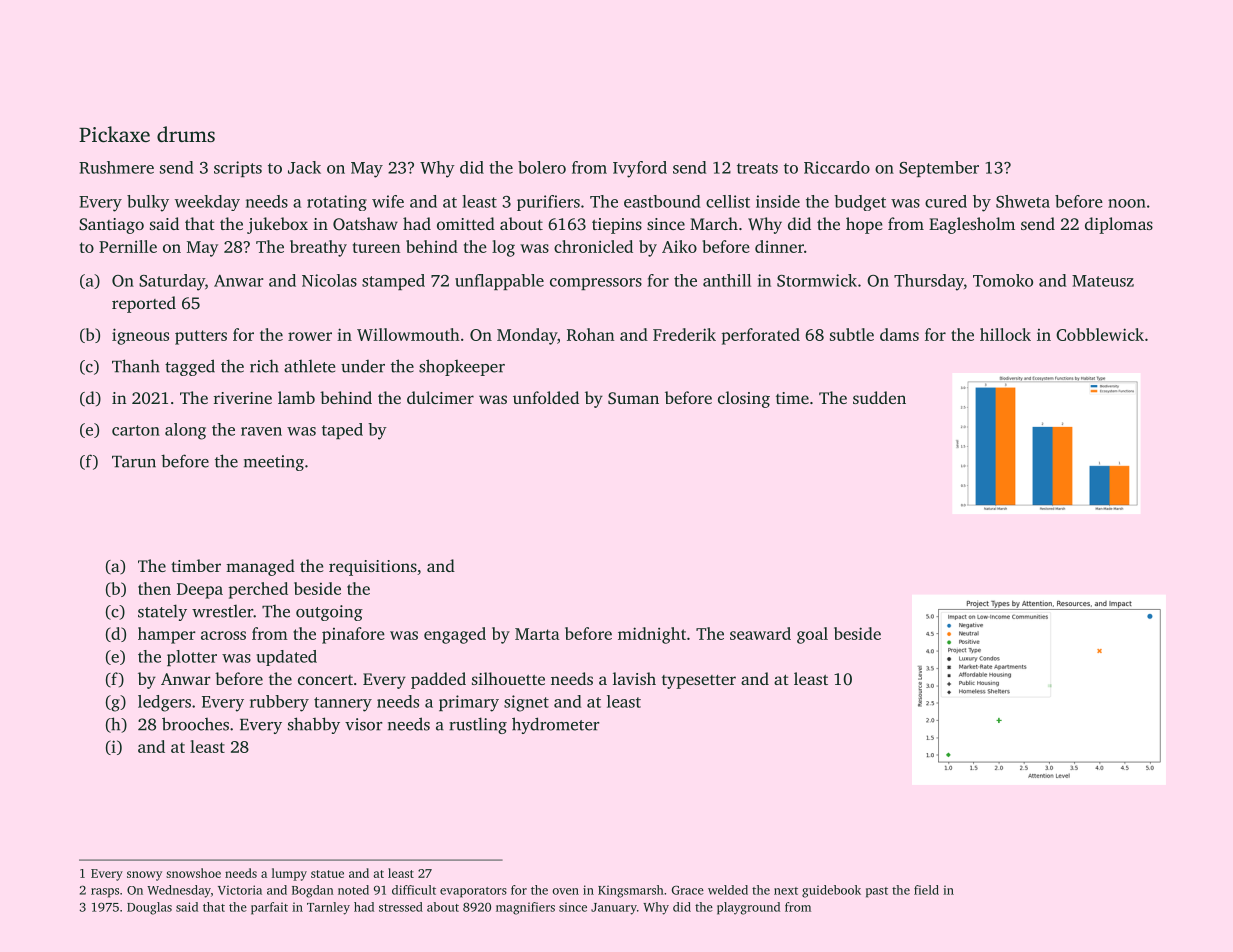 The image size is (1233, 952). Describe the element at coordinates (812, 635) in the screenshot. I see `goal` at that location.
